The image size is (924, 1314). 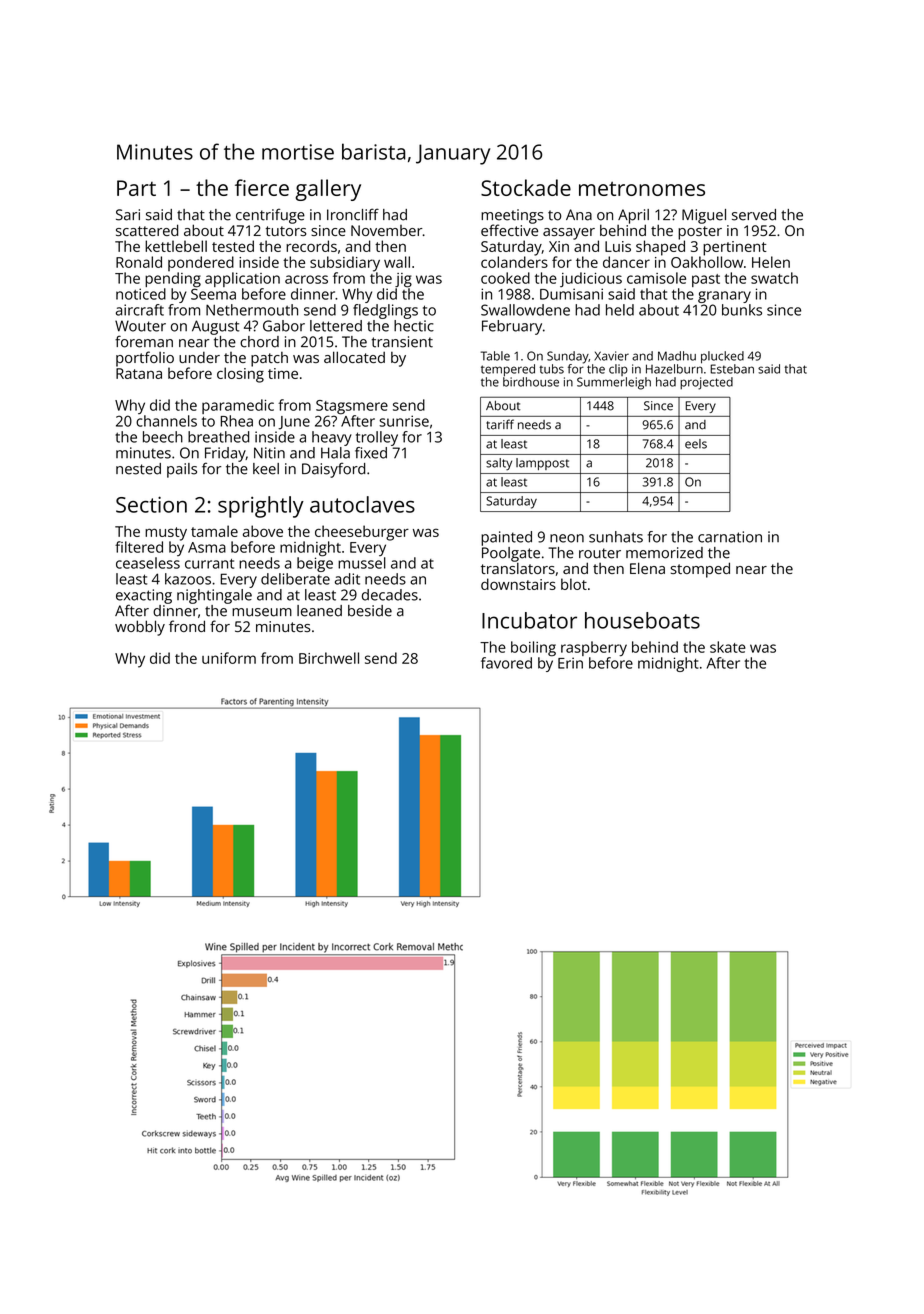 I want to click on Stockade, so click(x=526, y=187).
